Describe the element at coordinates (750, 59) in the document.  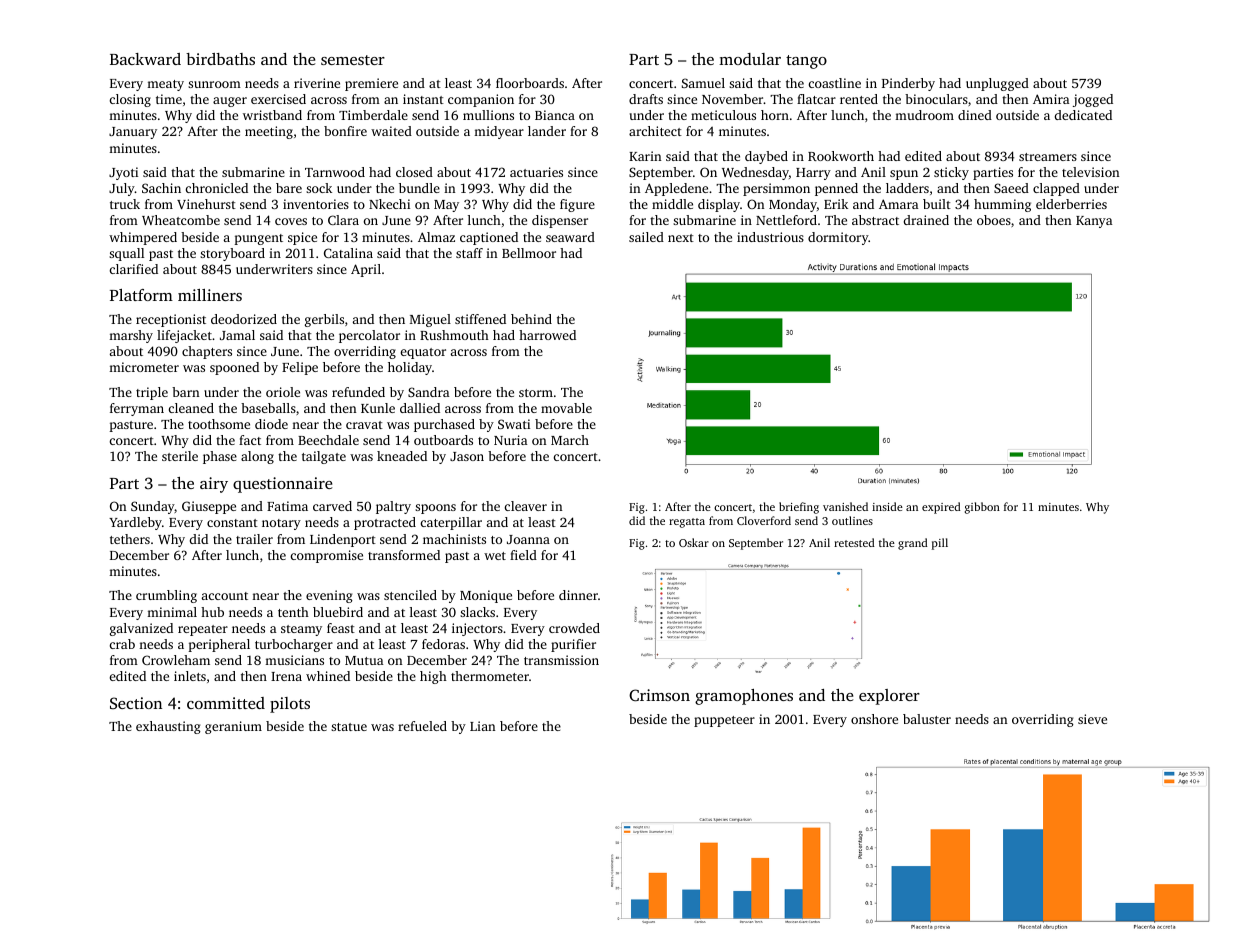
I see `modular` at that location.
